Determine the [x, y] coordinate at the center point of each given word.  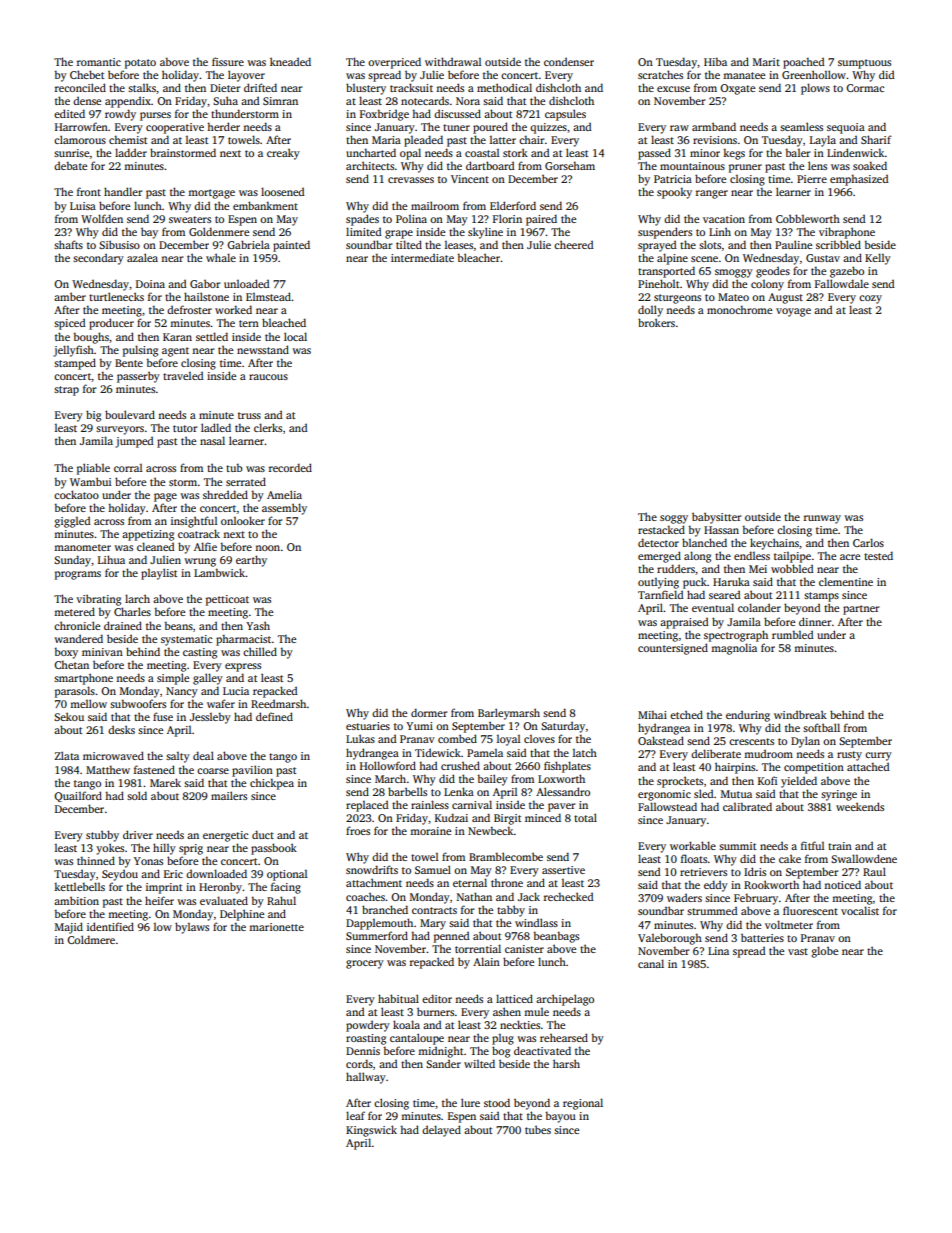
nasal [212, 440]
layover [246, 76]
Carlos [868, 542]
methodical [504, 87]
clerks [268, 427]
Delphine [242, 915]
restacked [661, 529]
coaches [365, 896]
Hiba [715, 61]
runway [822, 519]
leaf [355, 1115]
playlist [159, 574]
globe [824, 952]
